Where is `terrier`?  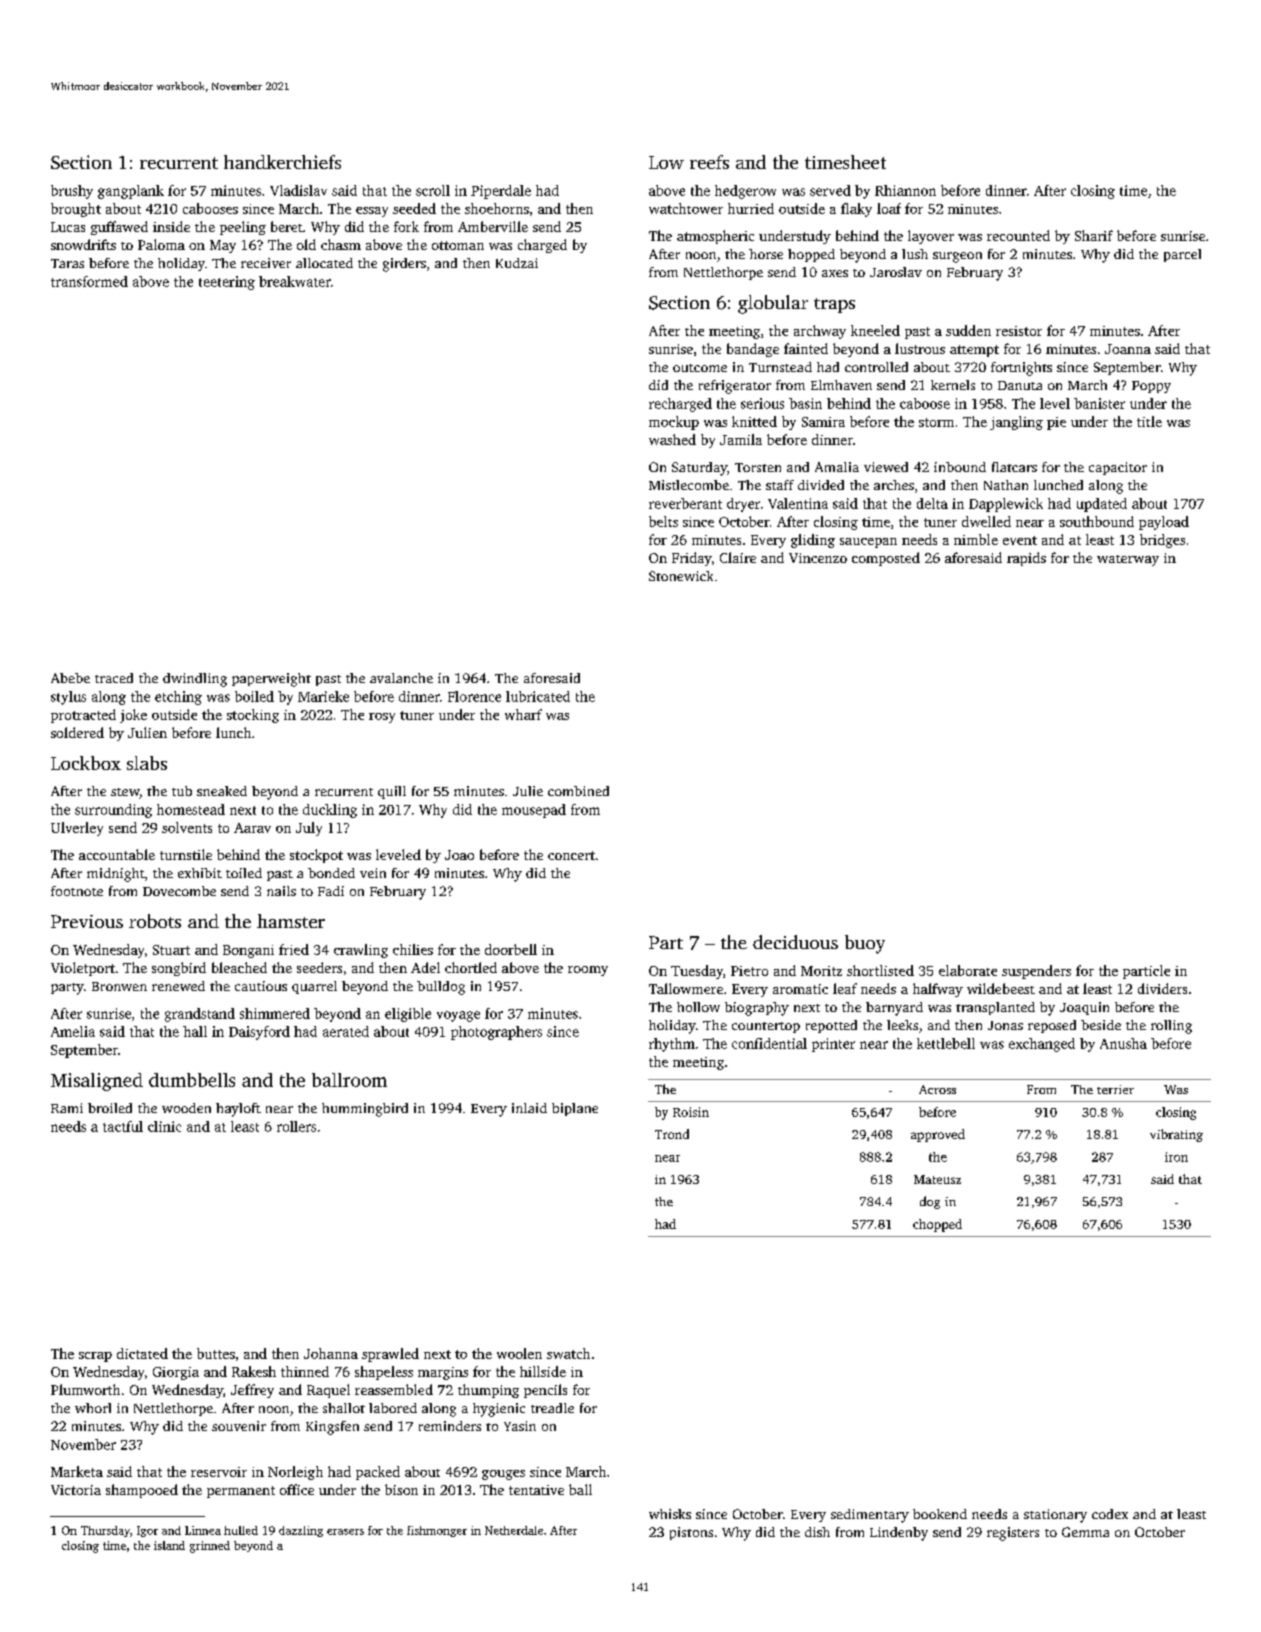 terrier is located at coordinates (1115, 1089).
